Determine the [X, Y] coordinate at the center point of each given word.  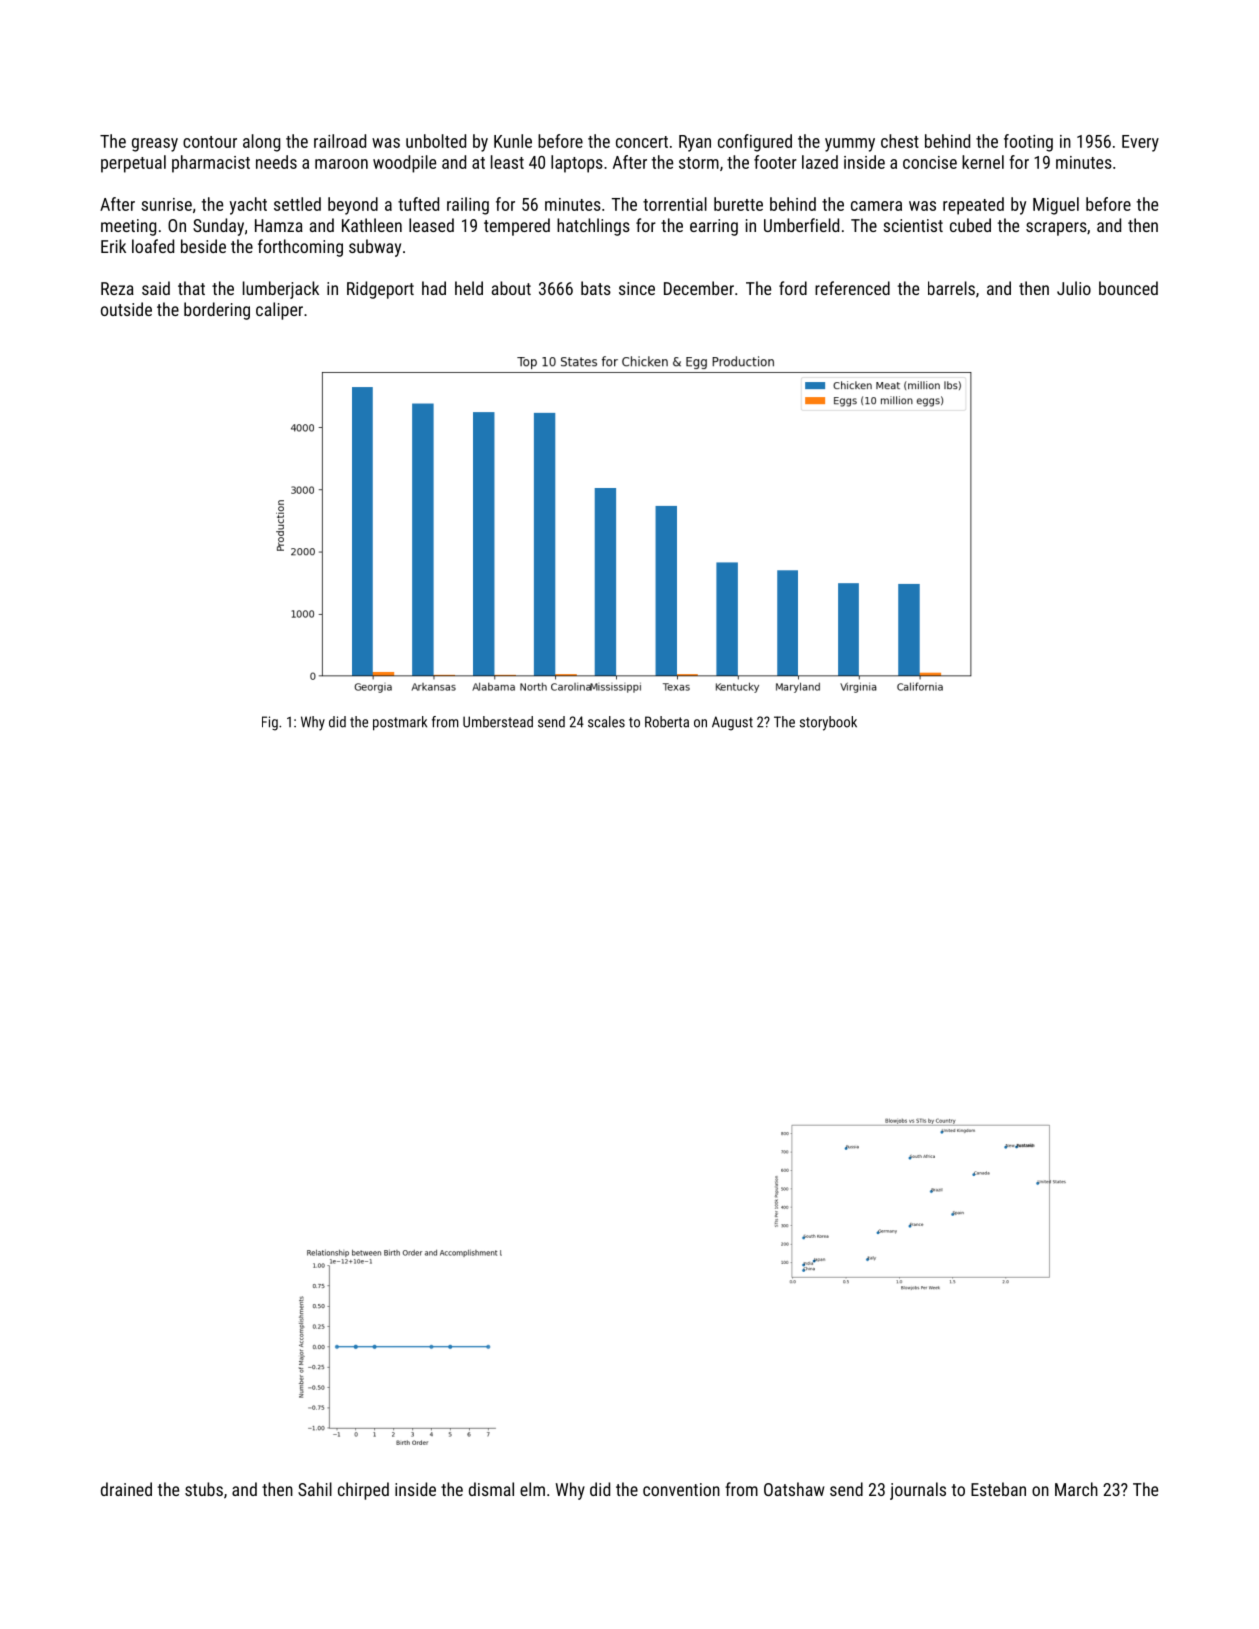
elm [532, 1489]
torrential [675, 204]
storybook [828, 723]
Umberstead [498, 722]
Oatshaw [794, 1489]
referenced [852, 288]
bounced [1128, 288]
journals [918, 1491]
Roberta [667, 722]
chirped [363, 1491]
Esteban [998, 1489]
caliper [279, 311]
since [637, 288]
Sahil [315, 1489]
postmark [400, 723]
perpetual [133, 164]
